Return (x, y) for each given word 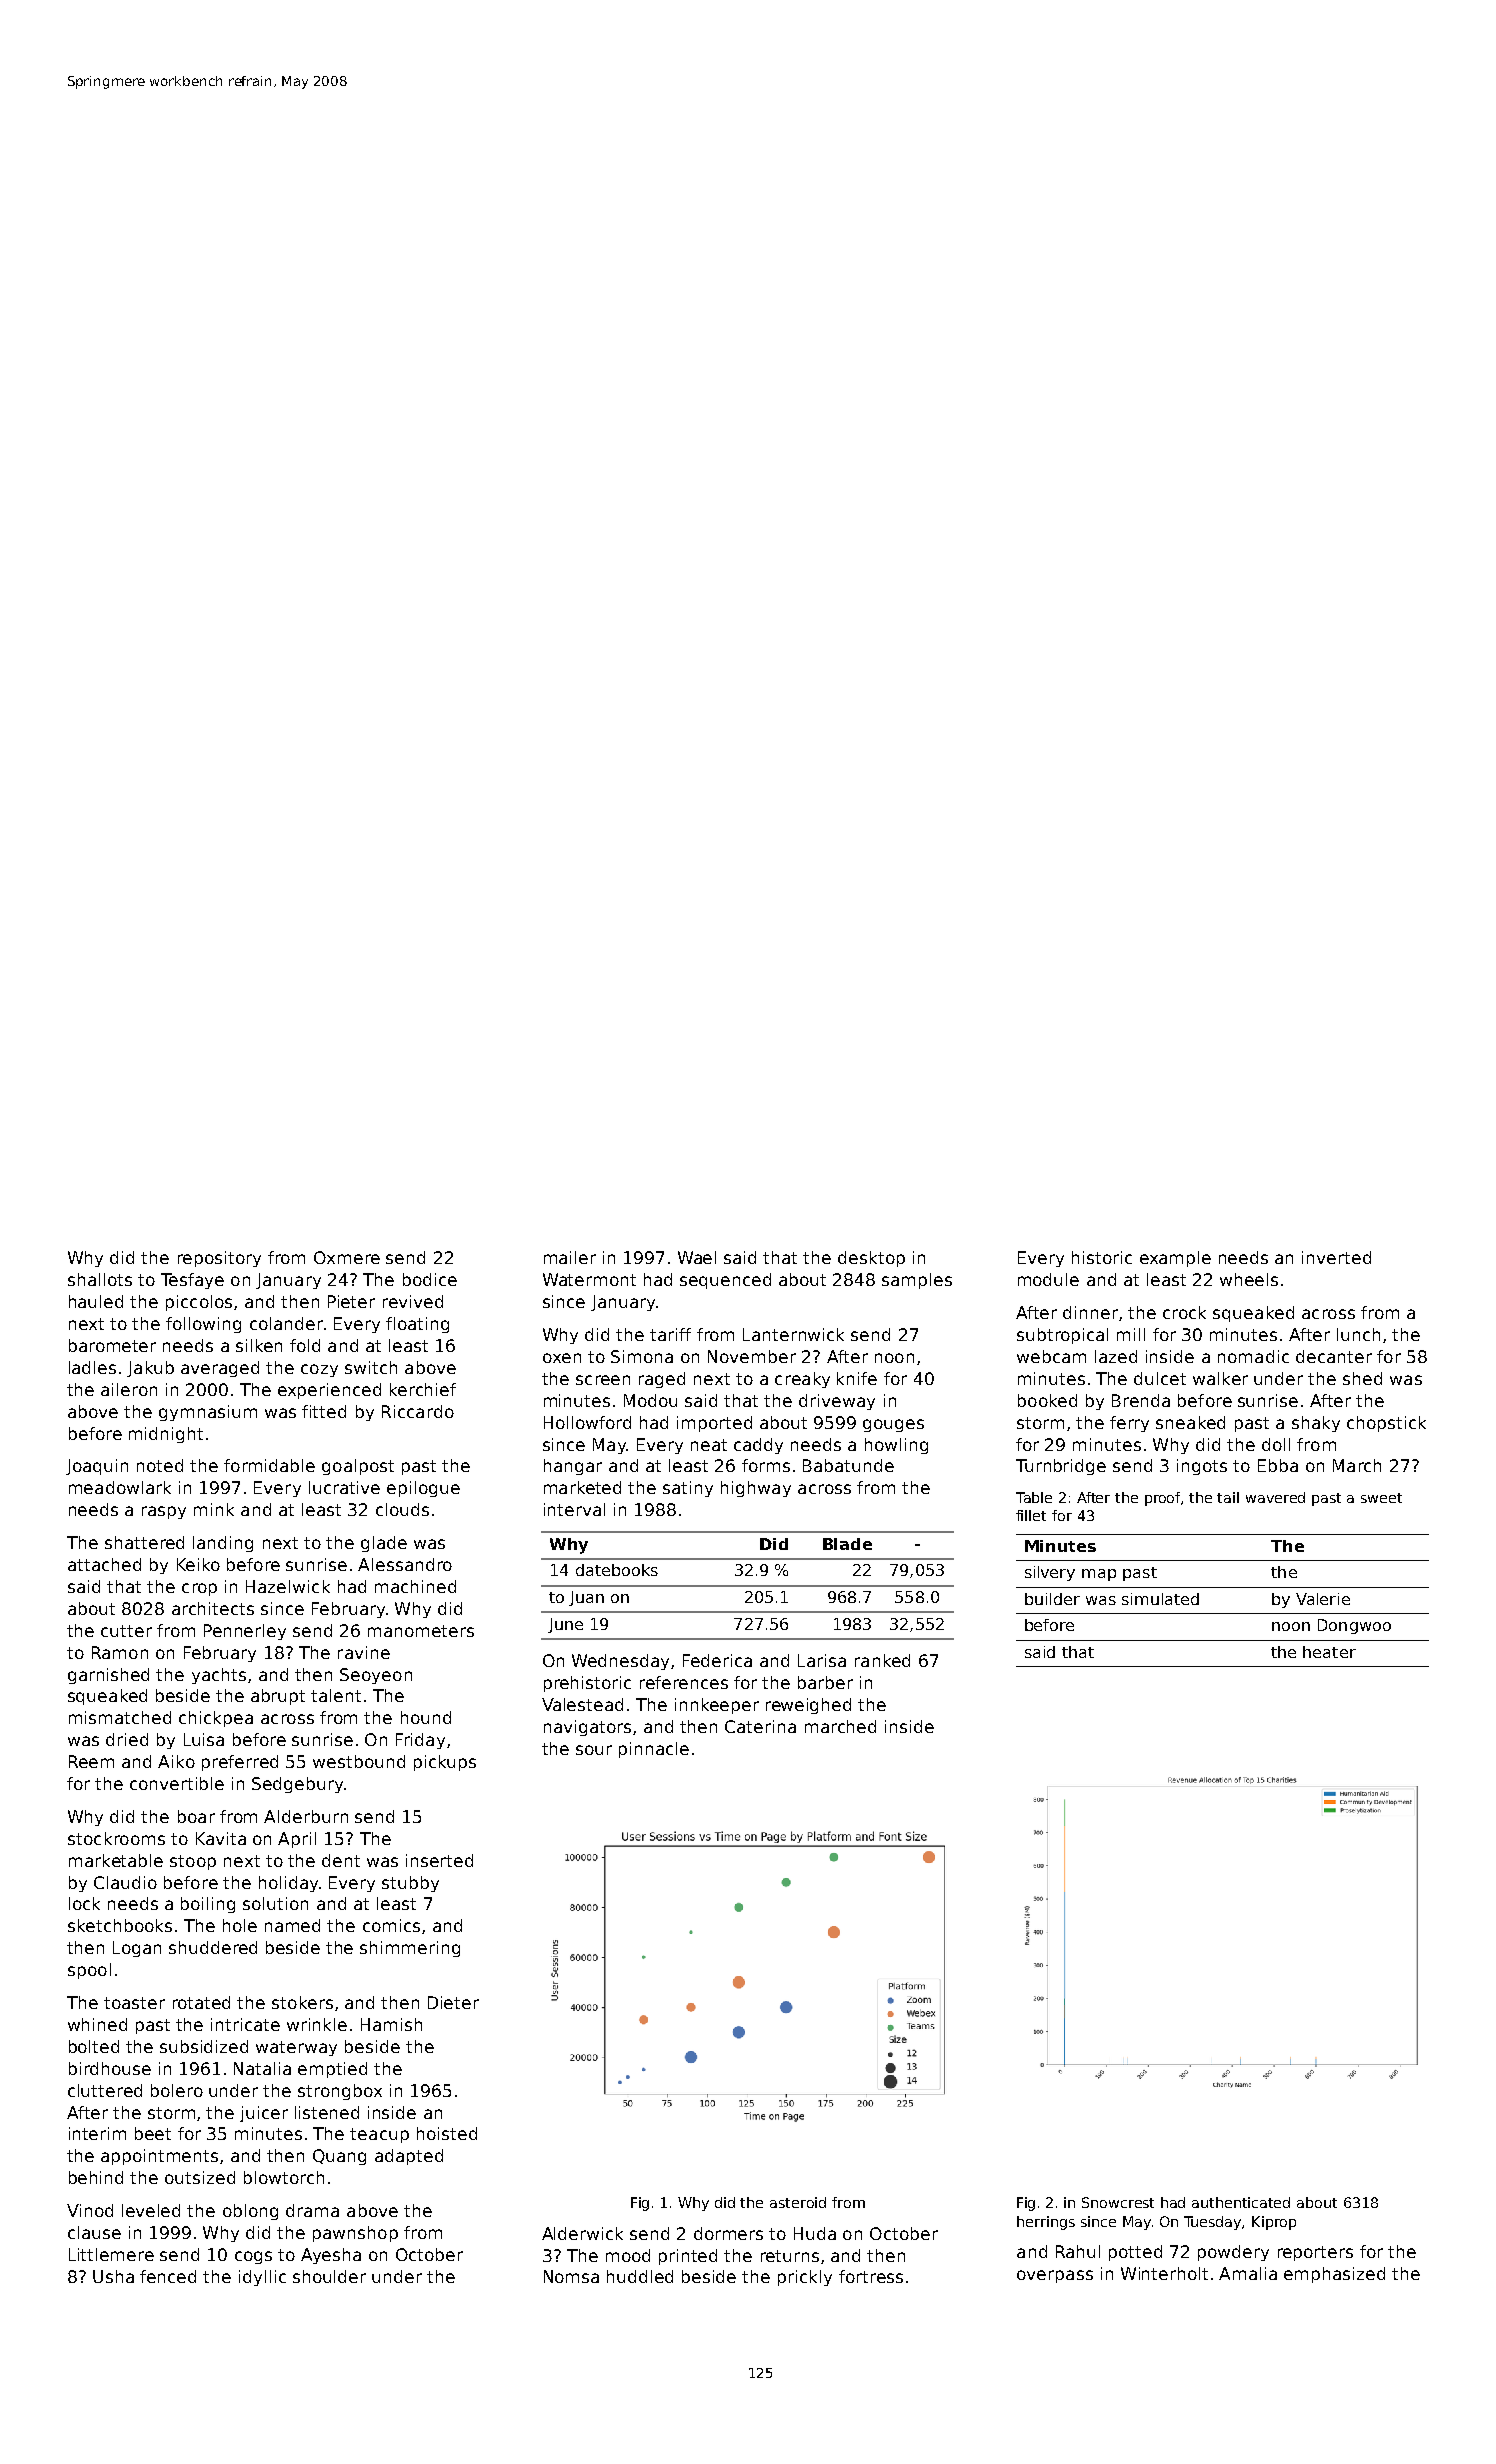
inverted (1336, 1257)
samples (917, 1281)
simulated (1160, 1599)
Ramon (120, 1652)
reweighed (808, 1706)
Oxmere (347, 1257)
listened (327, 2112)
